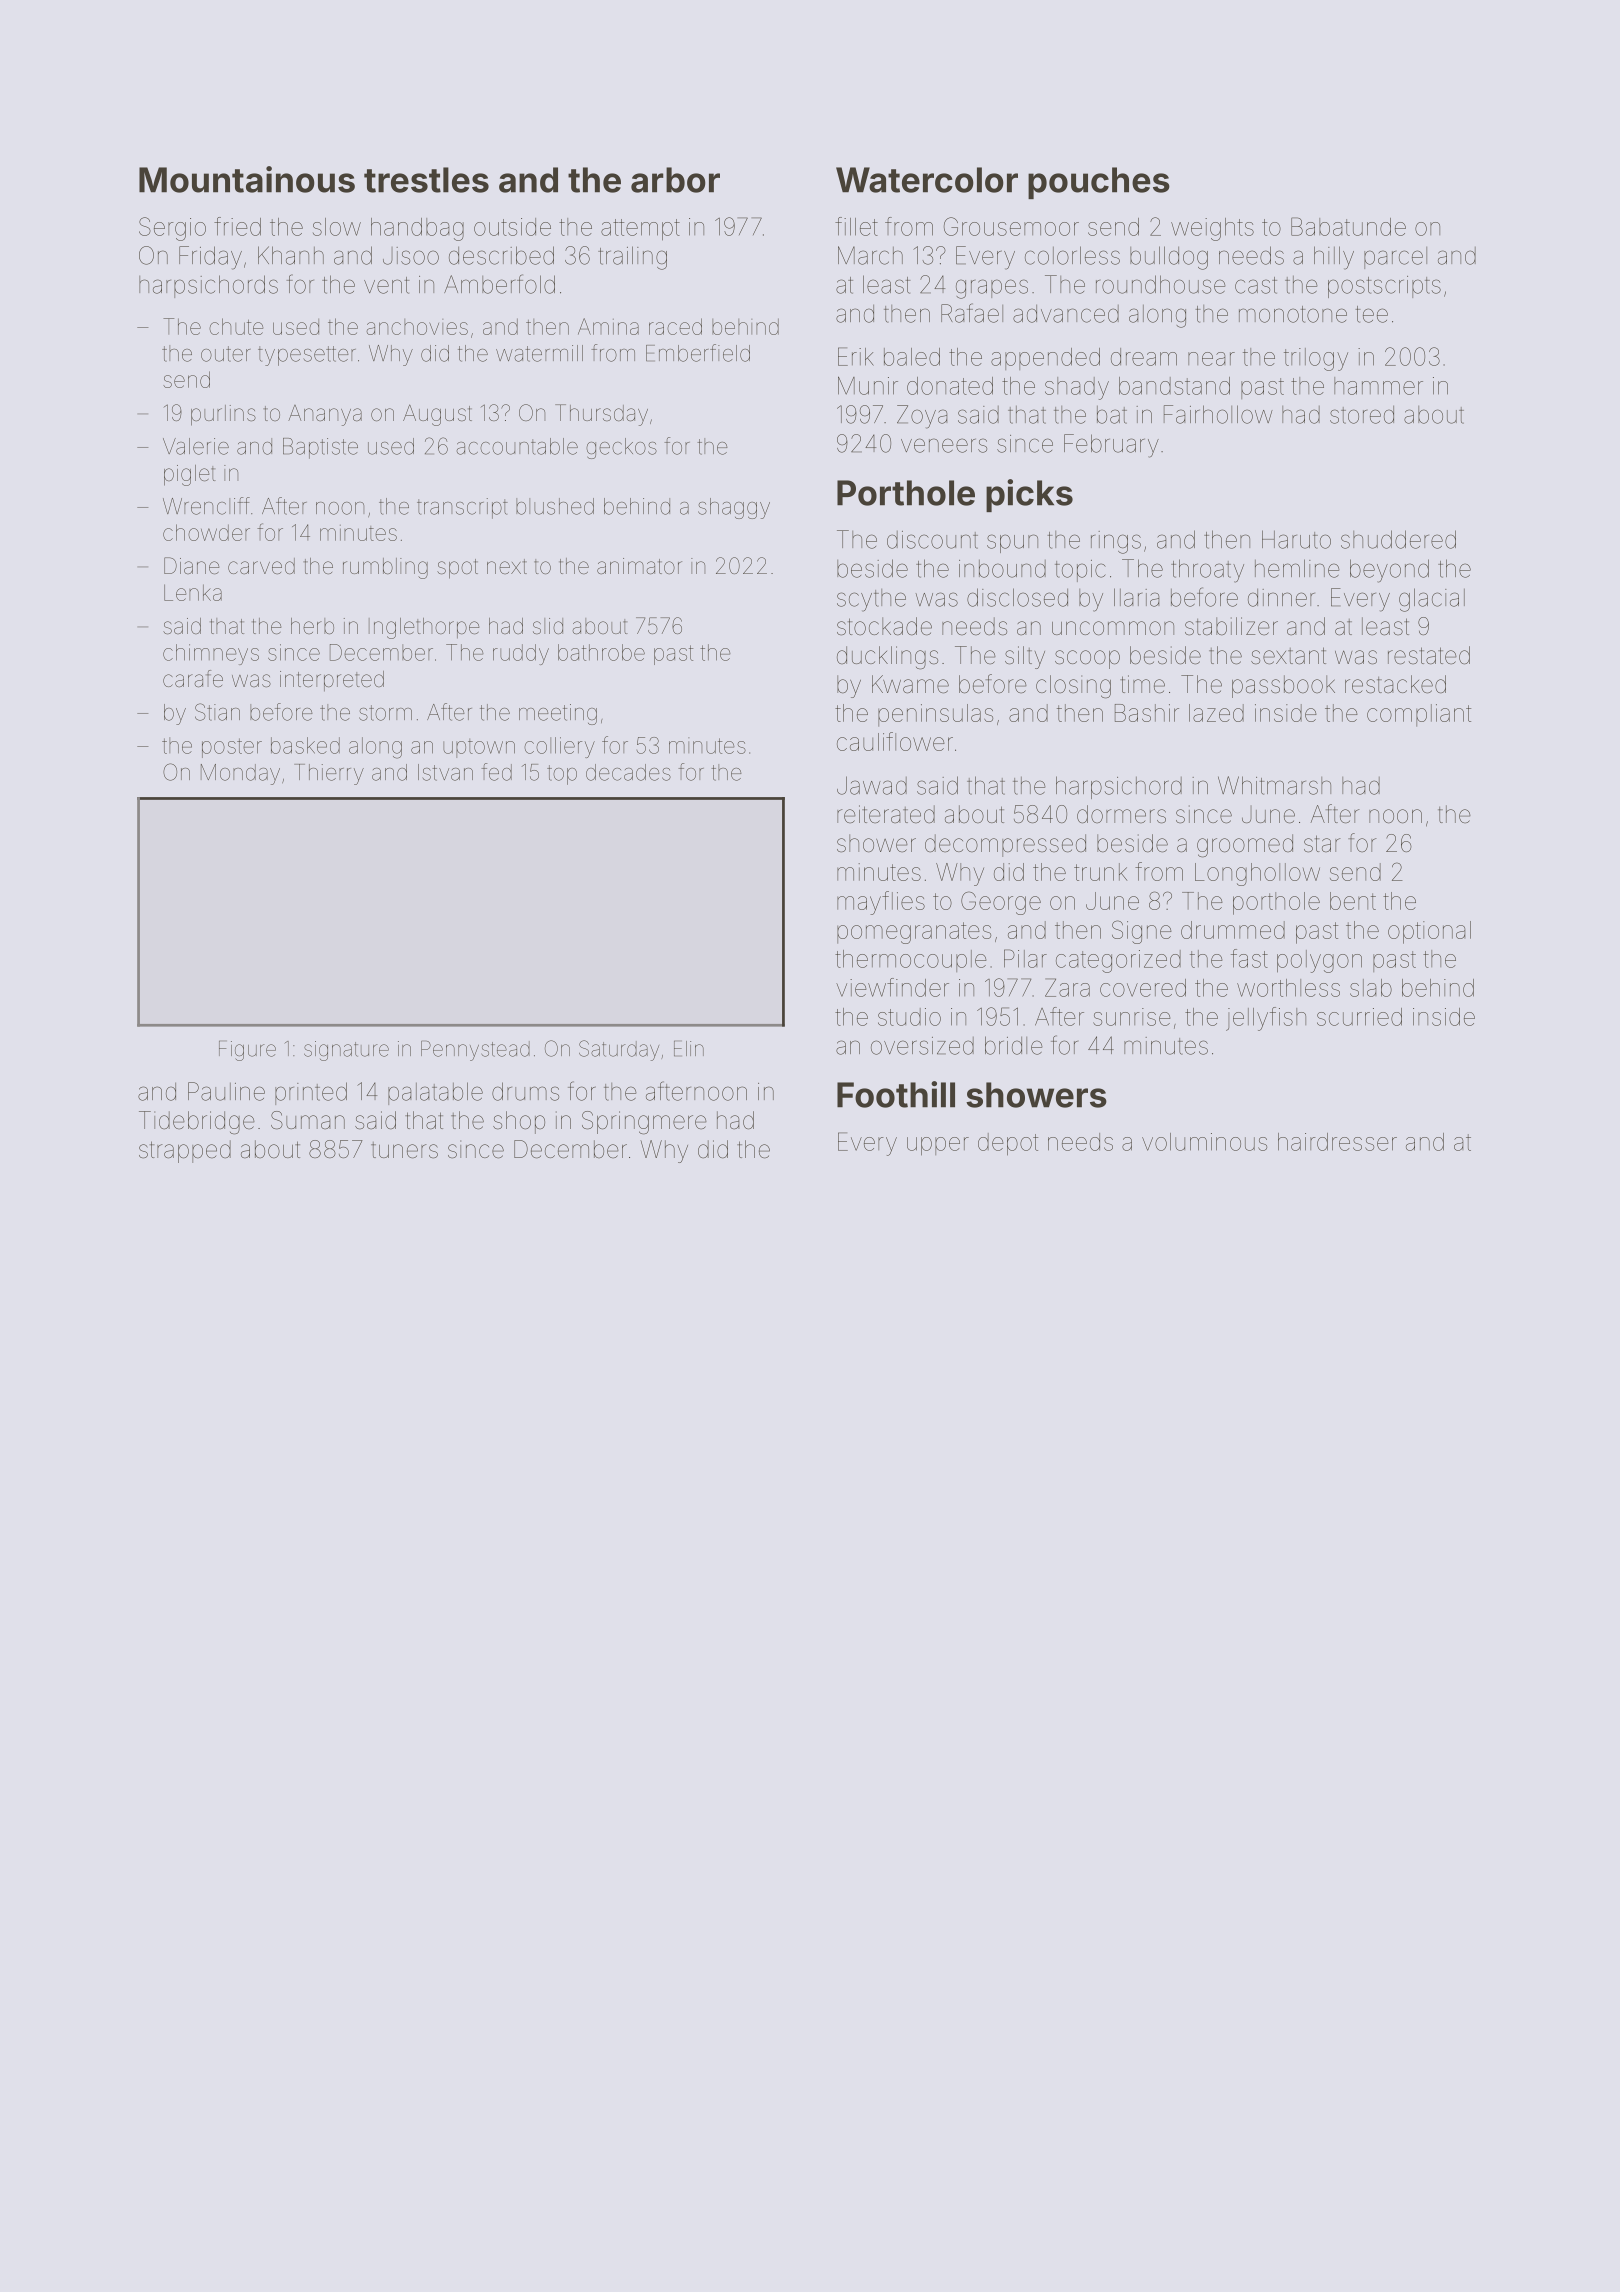  I want to click on typesetter, so click(307, 356).
